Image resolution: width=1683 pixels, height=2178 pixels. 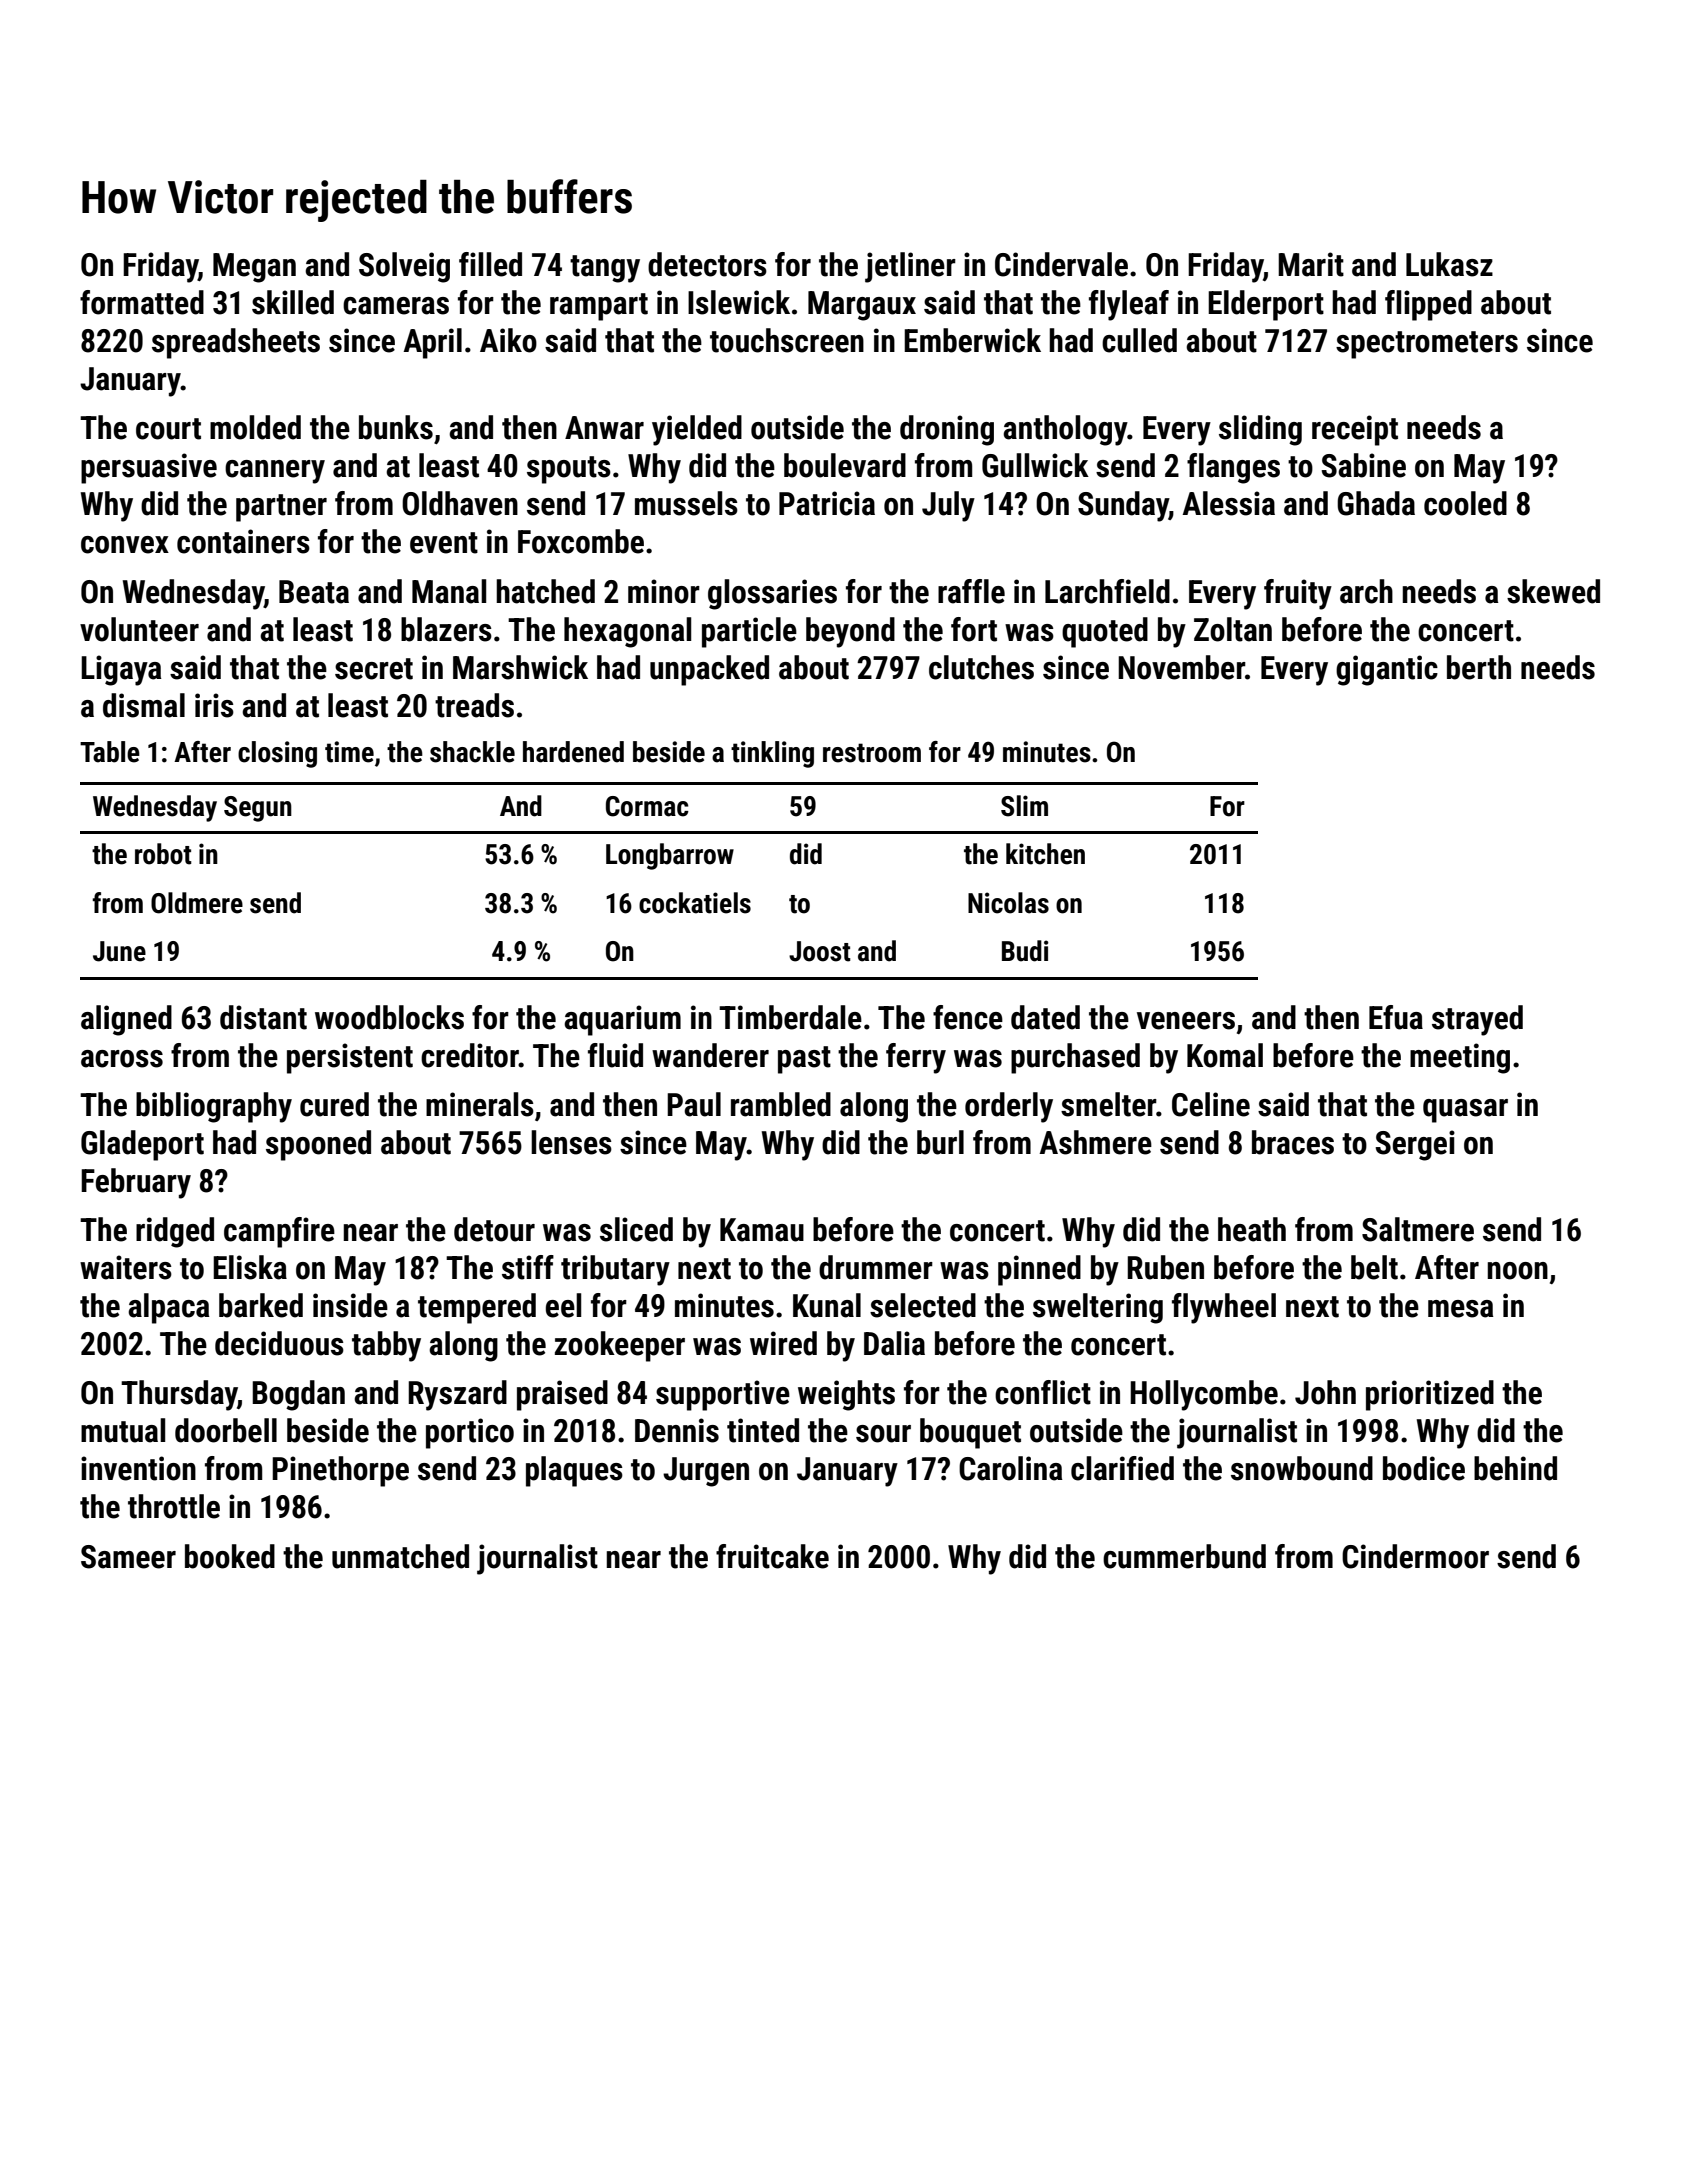 What do you see at coordinates (1293, 1142) in the document?
I see `braces` at bounding box center [1293, 1142].
